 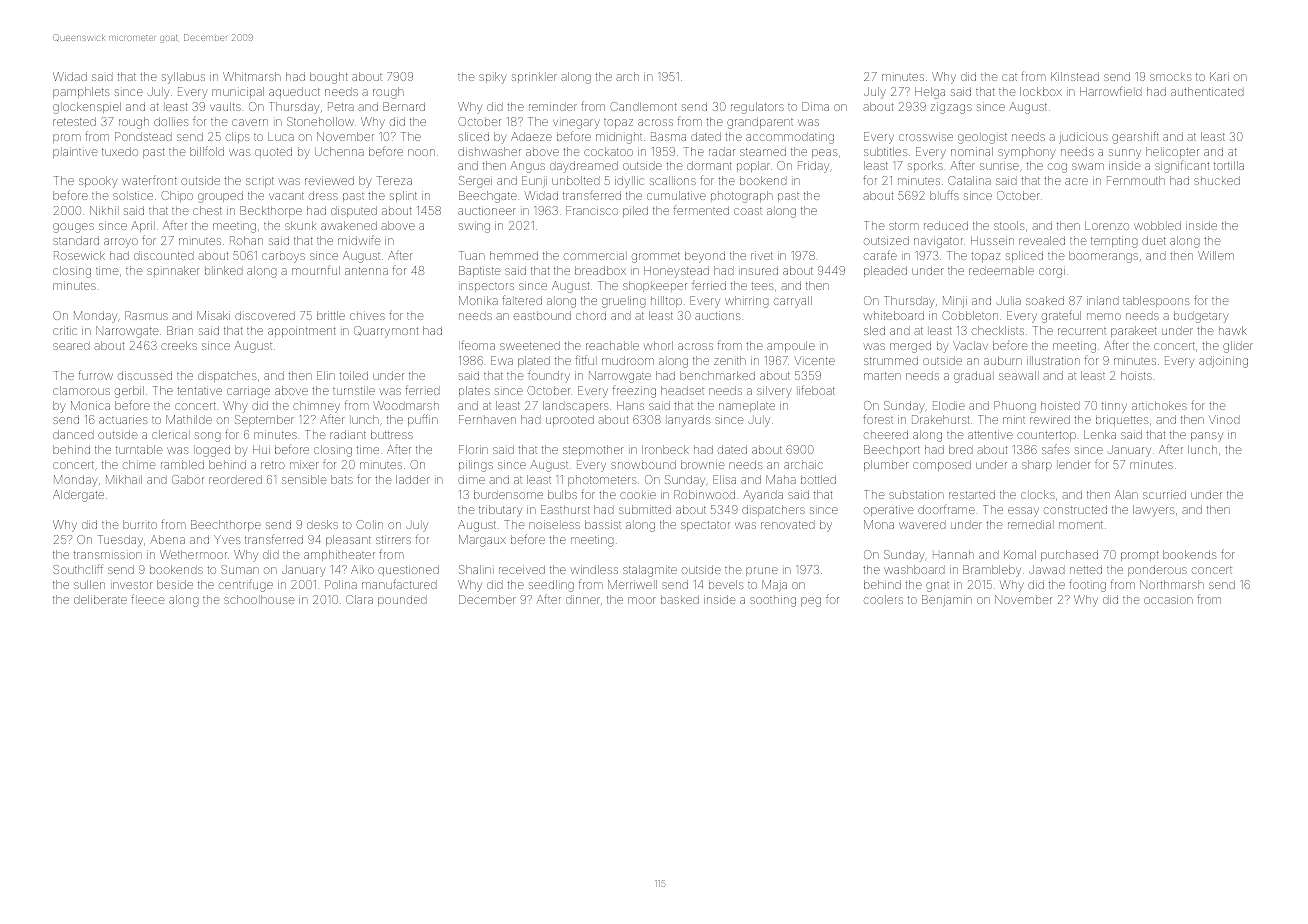 I want to click on Benjamin, so click(x=947, y=601).
